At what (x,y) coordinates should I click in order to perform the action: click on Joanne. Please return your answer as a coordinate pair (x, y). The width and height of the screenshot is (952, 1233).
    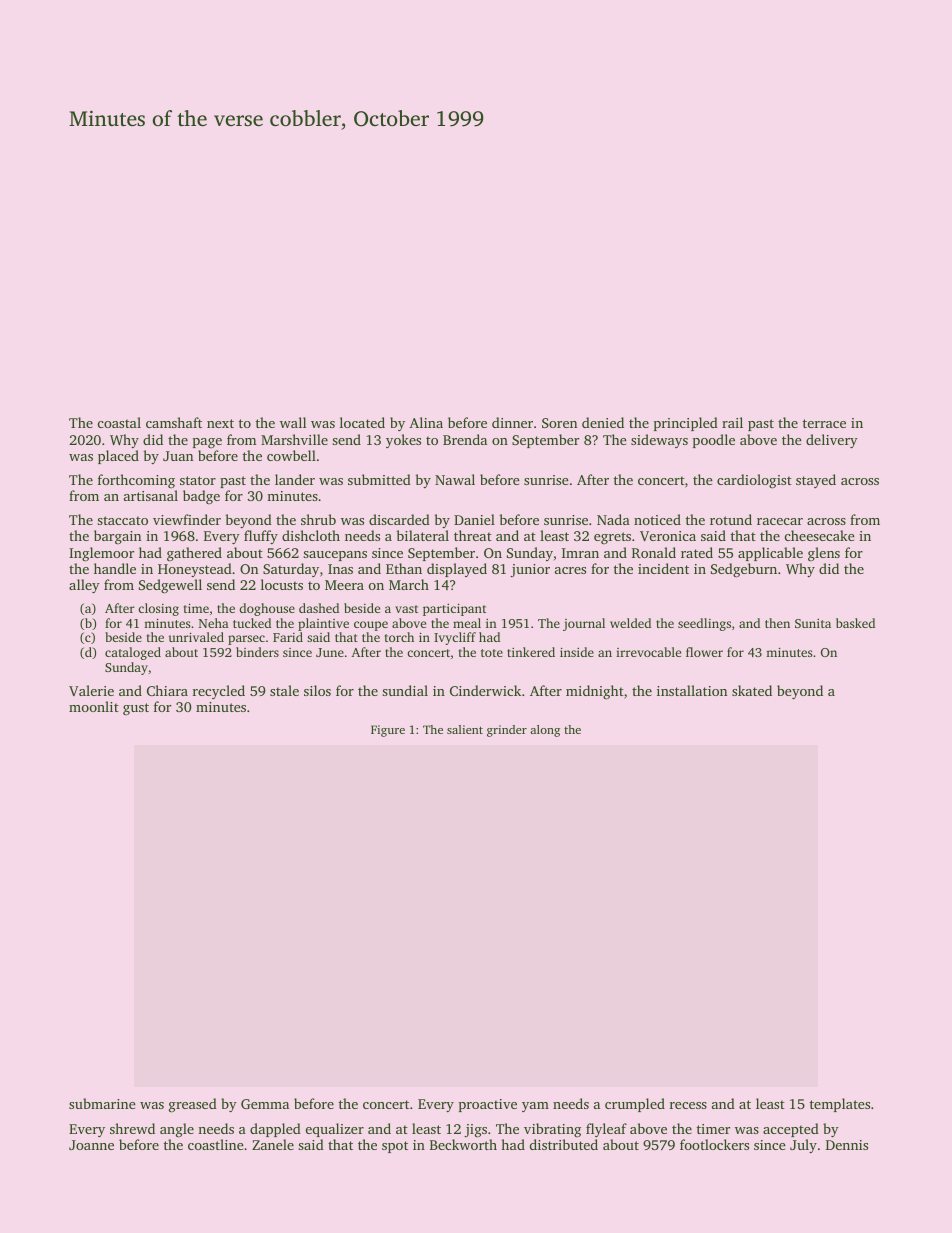
    Looking at the image, I should click on (91, 1145).
